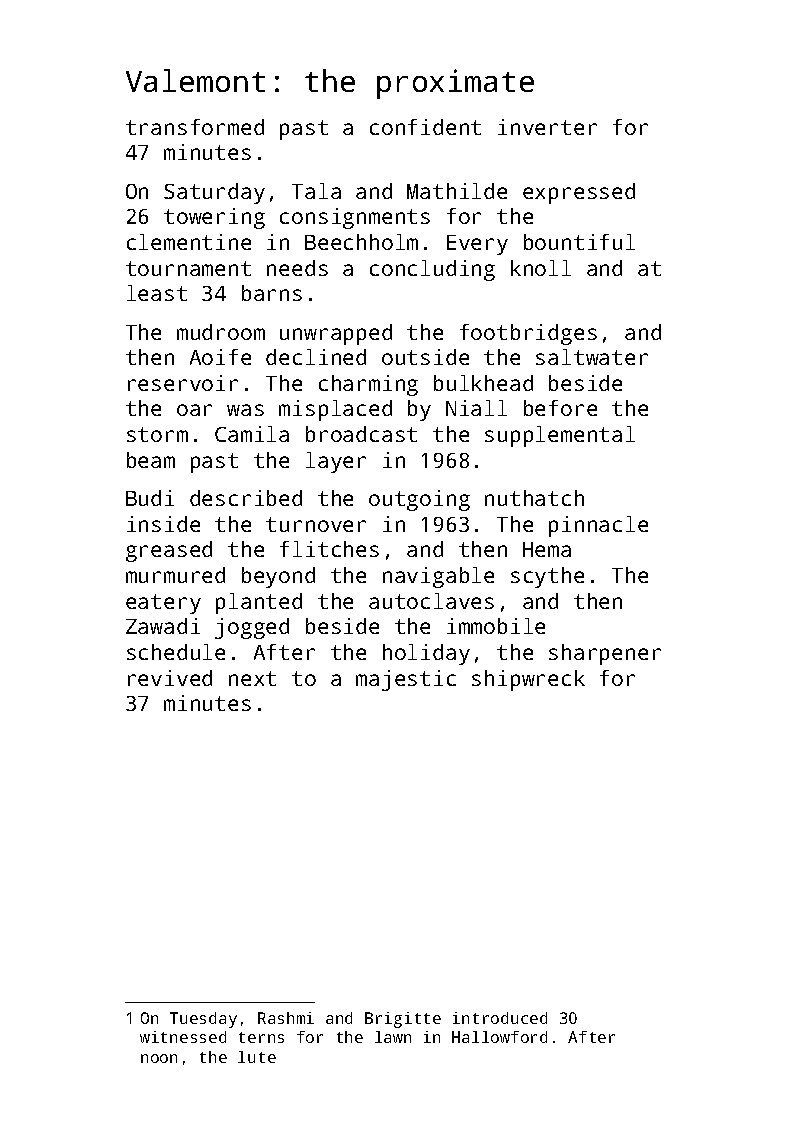  Describe the element at coordinates (175, 575) in the image. I see `murmured` at that location.
